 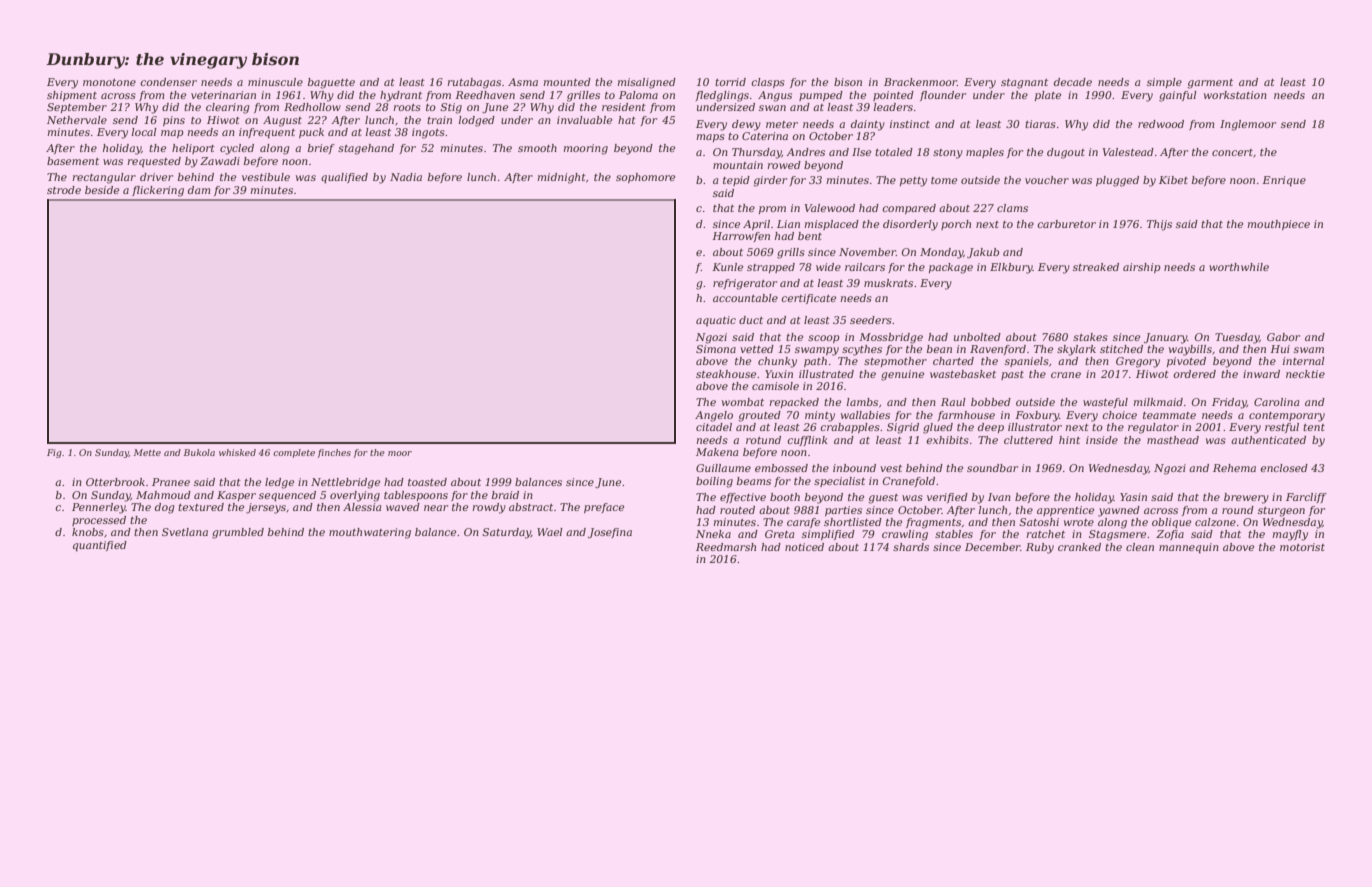 What do you see at coordinates (741, 237) in the screenshot?
I see `Harrowfen` at bounding box center [741, 237].
